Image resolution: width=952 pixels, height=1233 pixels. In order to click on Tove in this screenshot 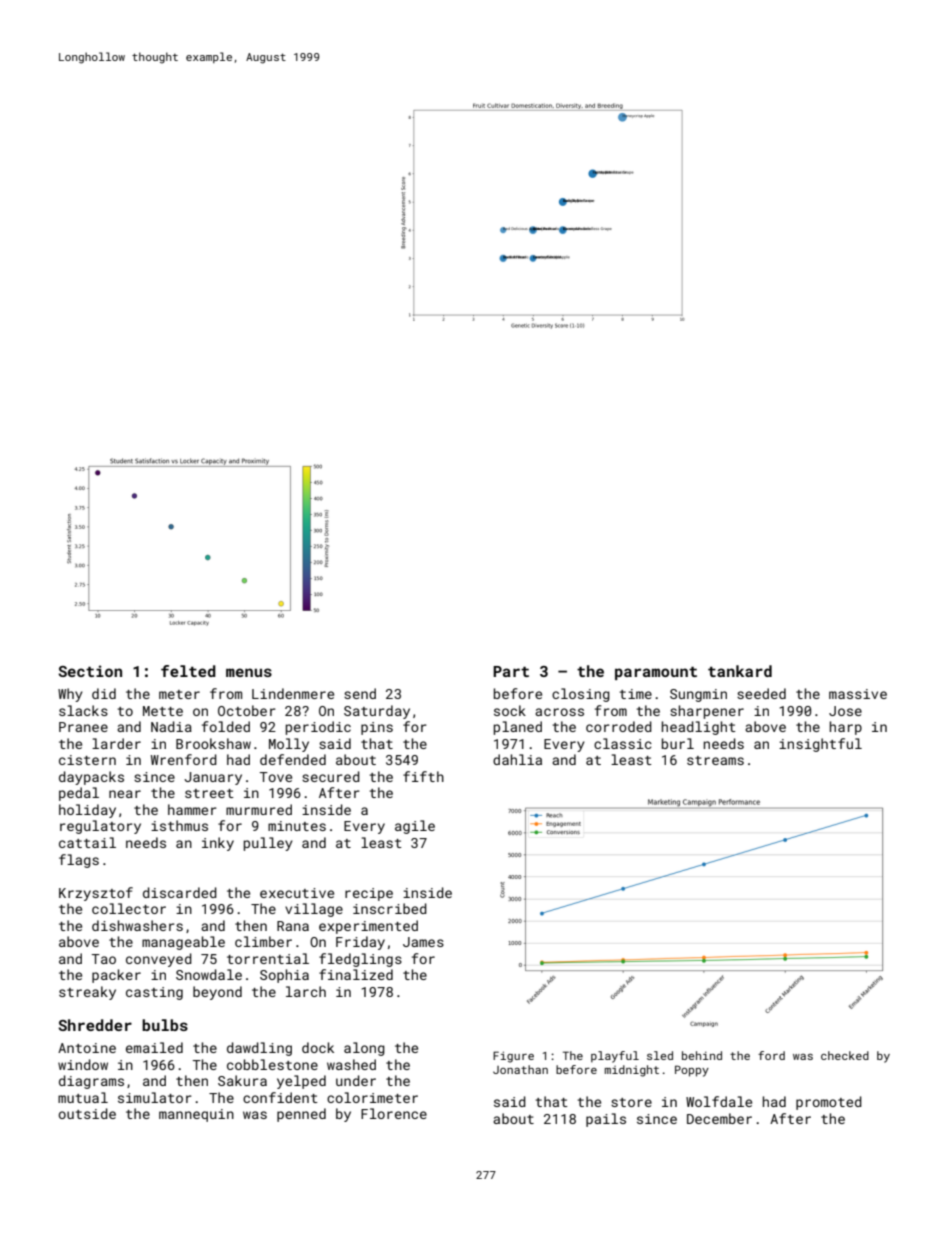, I will do `click(276, 777)`.
